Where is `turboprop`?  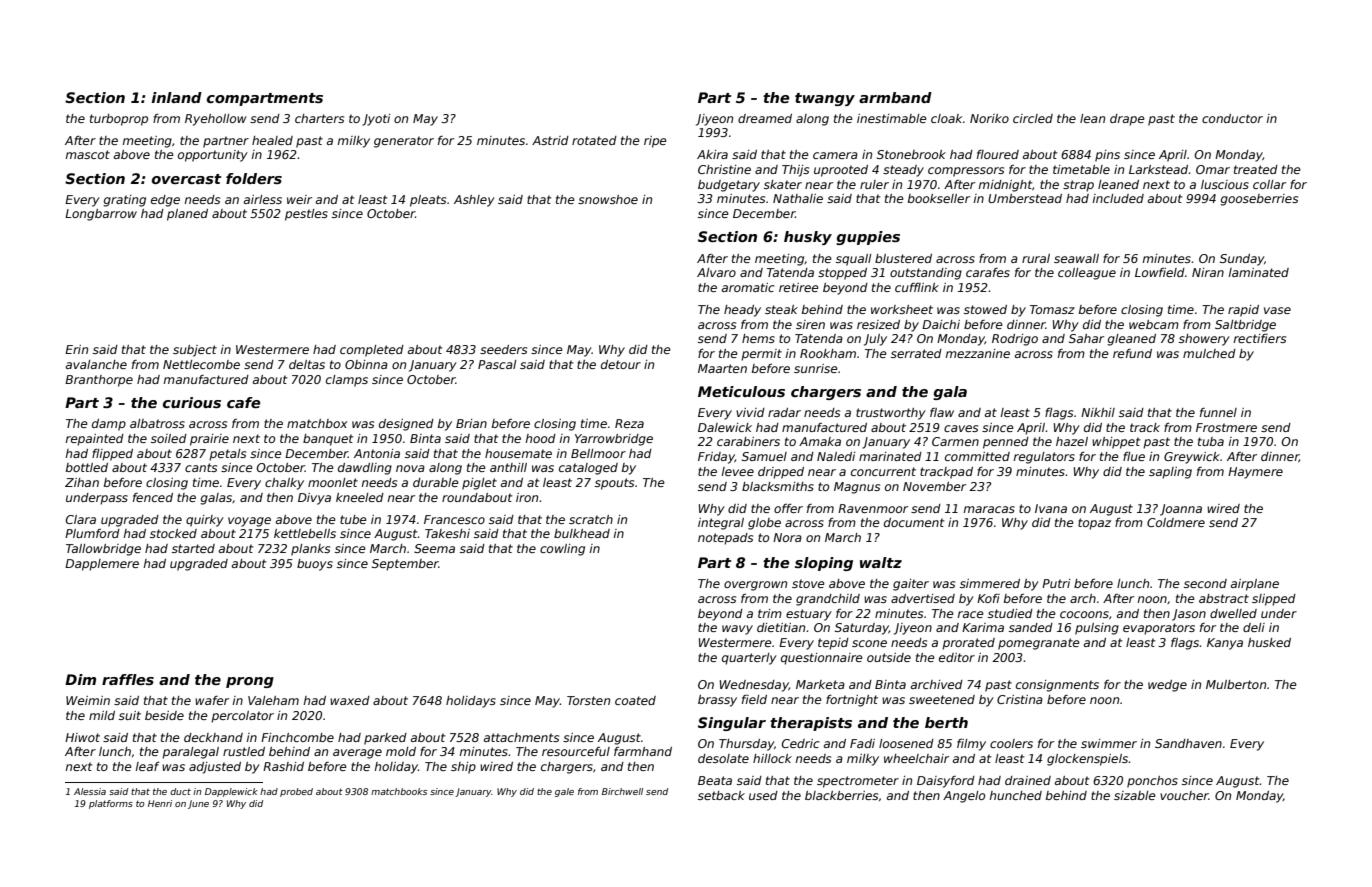
turboprop is located at coordinates (119, 120).
